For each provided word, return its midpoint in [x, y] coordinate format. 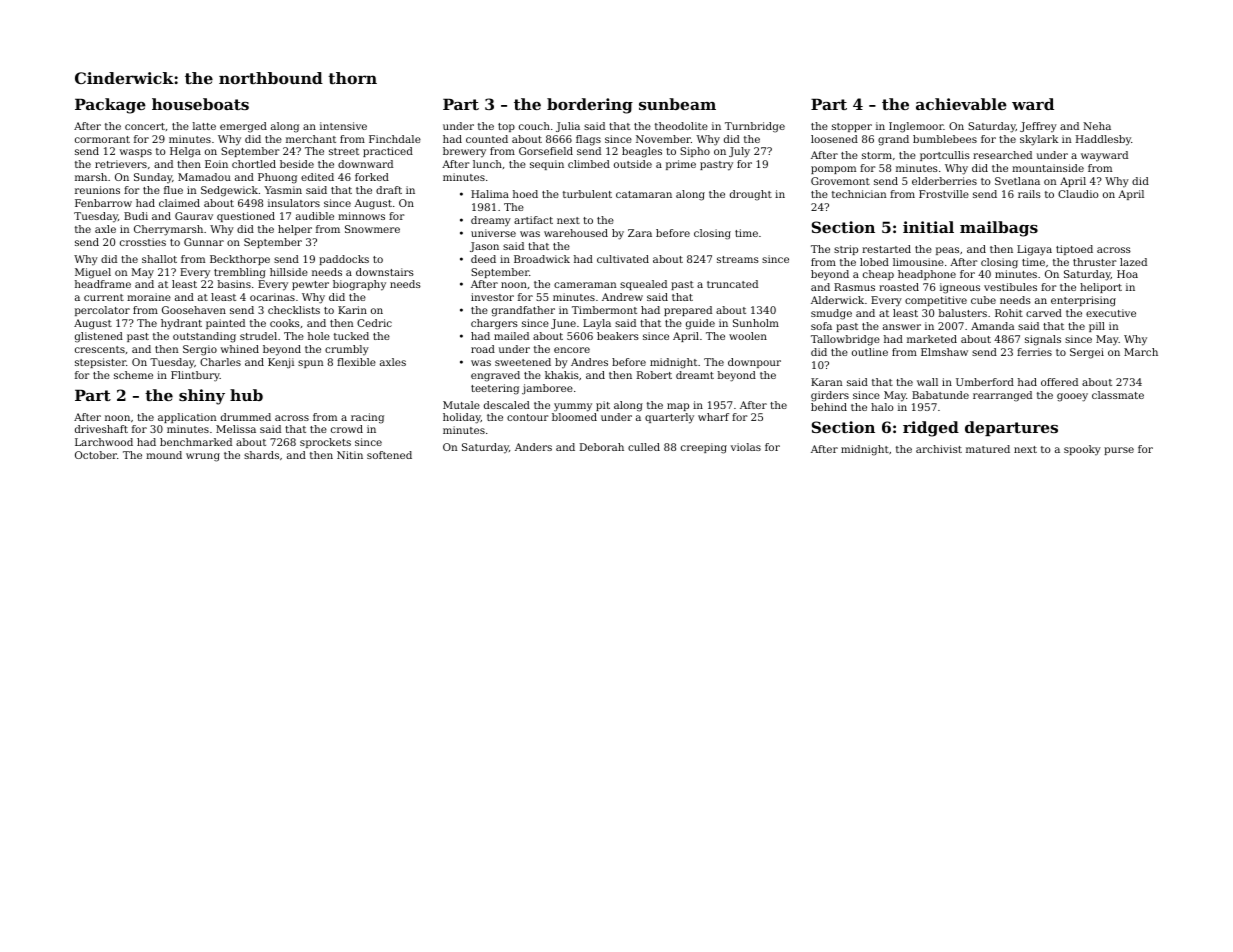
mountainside [1048, 168]
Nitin [350, 455]
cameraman [585, 285]
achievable [961, 104]
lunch [487, 164]
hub [246, 395]
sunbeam [677, 104]
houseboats [200, 104]
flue [173, 190]
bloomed [574, 417]
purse [1119, 451]
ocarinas [272, 297]
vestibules [1010, 287]
